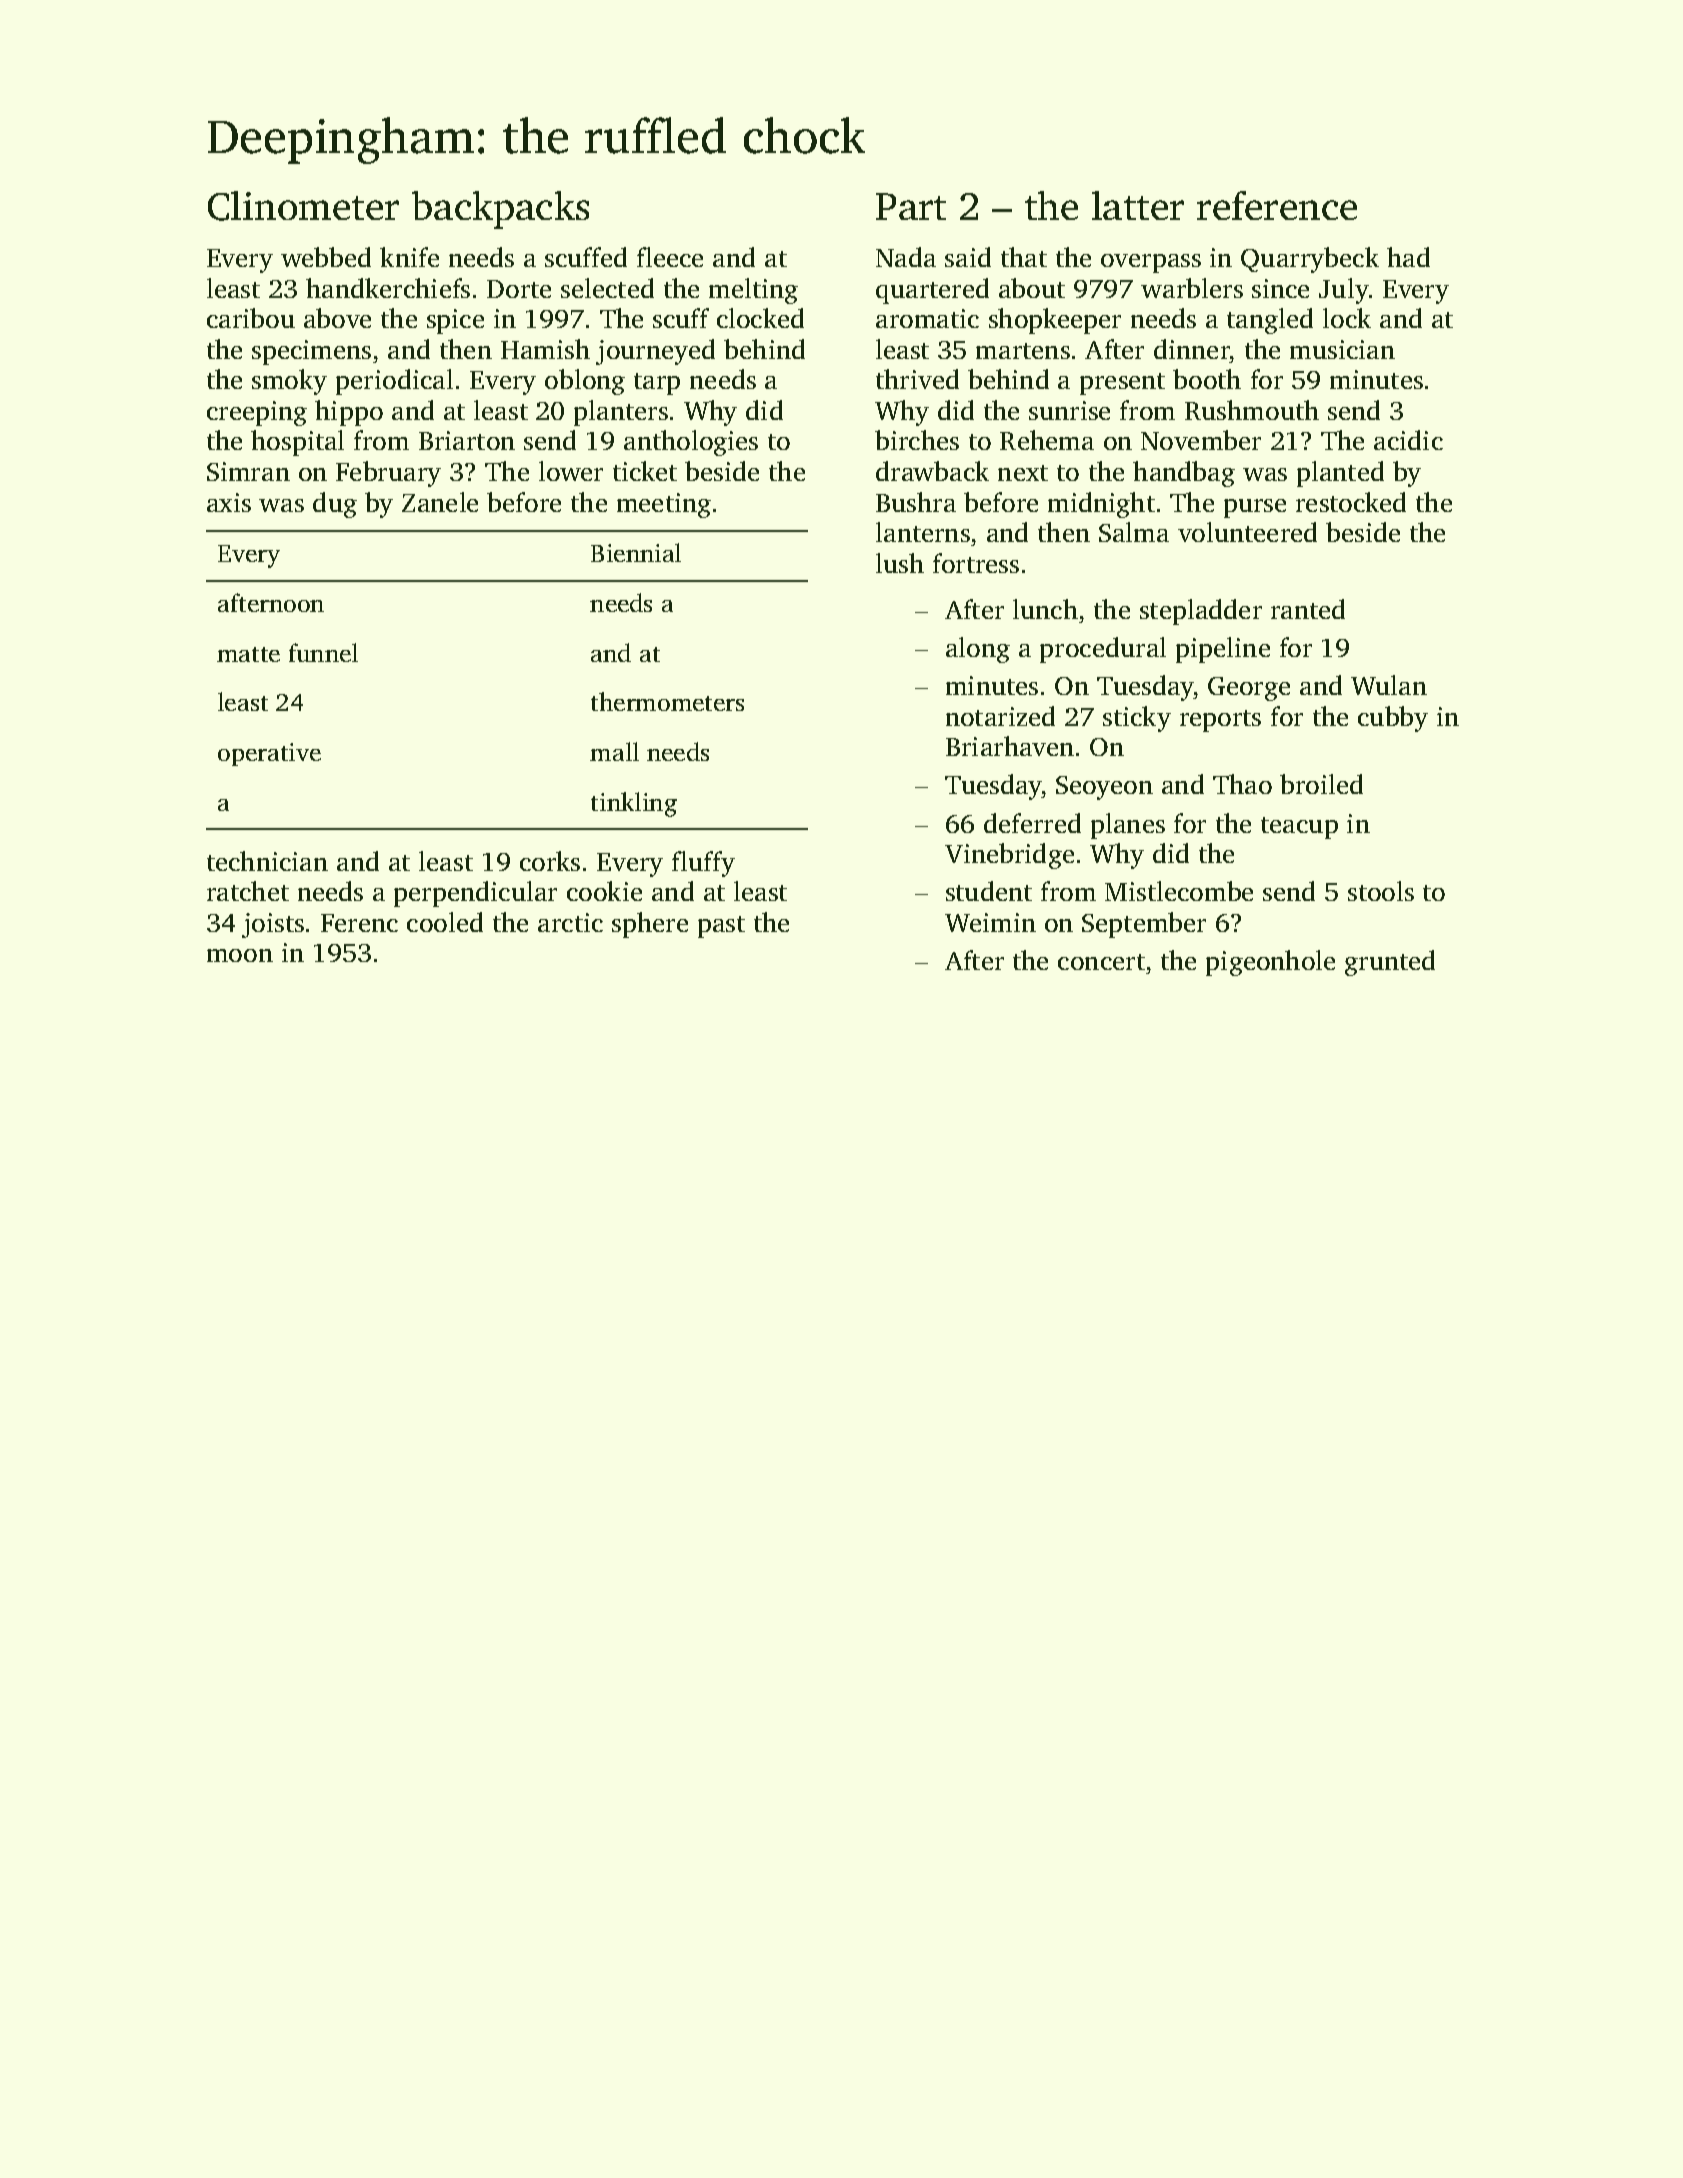 The image size is (1683, 2178). I want to click on Simran, so click(248, 471).
